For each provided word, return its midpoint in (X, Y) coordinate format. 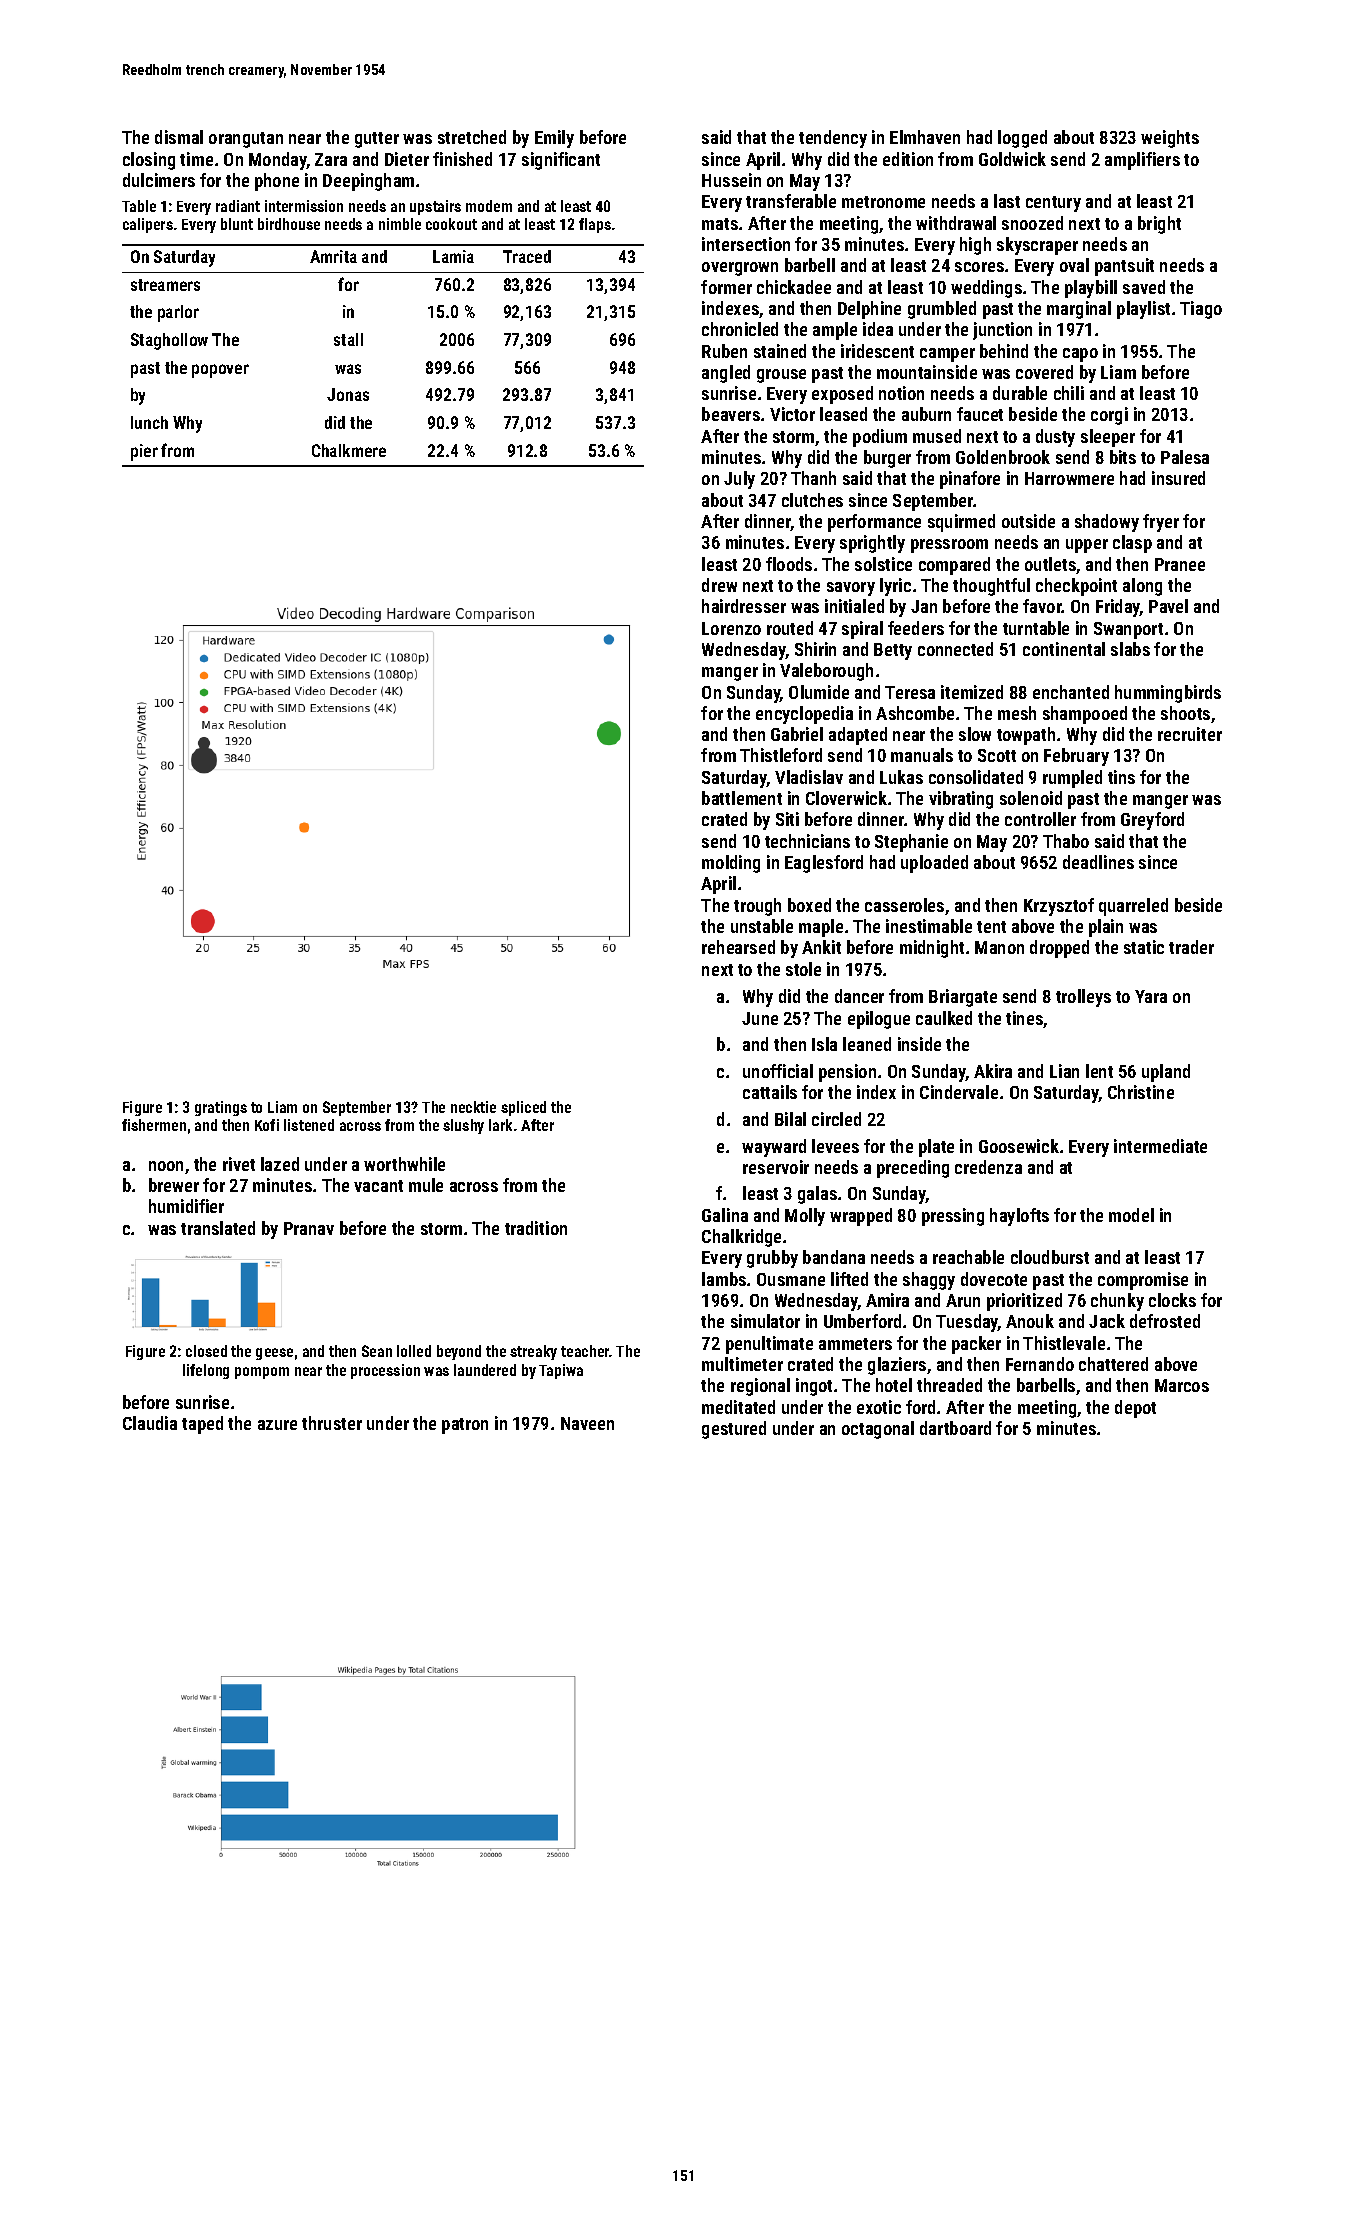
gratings (221, 1108)
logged (1022, 139)
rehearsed (738, 947)
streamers (165, 285)
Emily (554, 139)
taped (202, 1425)
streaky (533, 1352)
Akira (993, 1071)
